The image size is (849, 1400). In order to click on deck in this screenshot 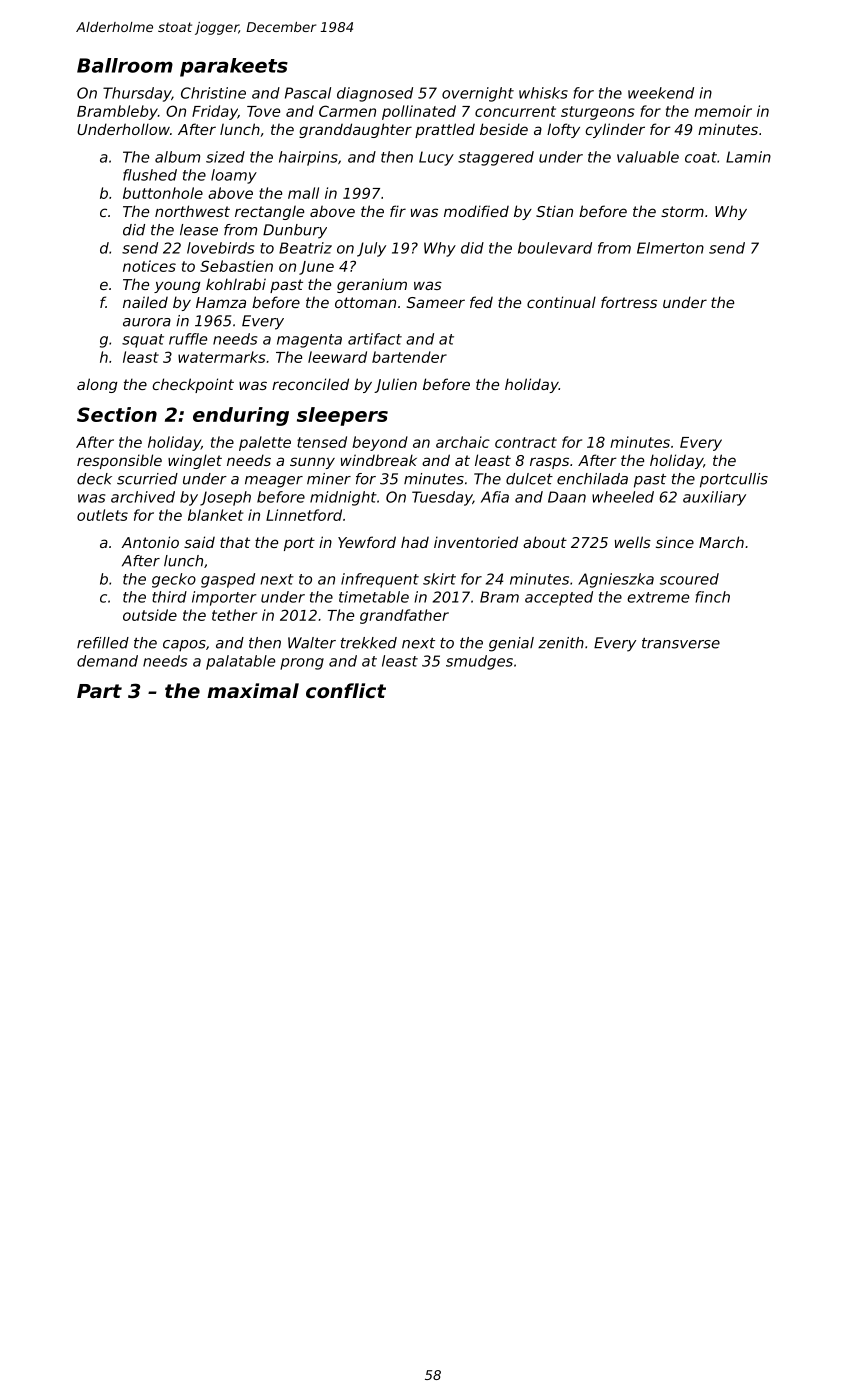, I will do `click(94, 479)`.
